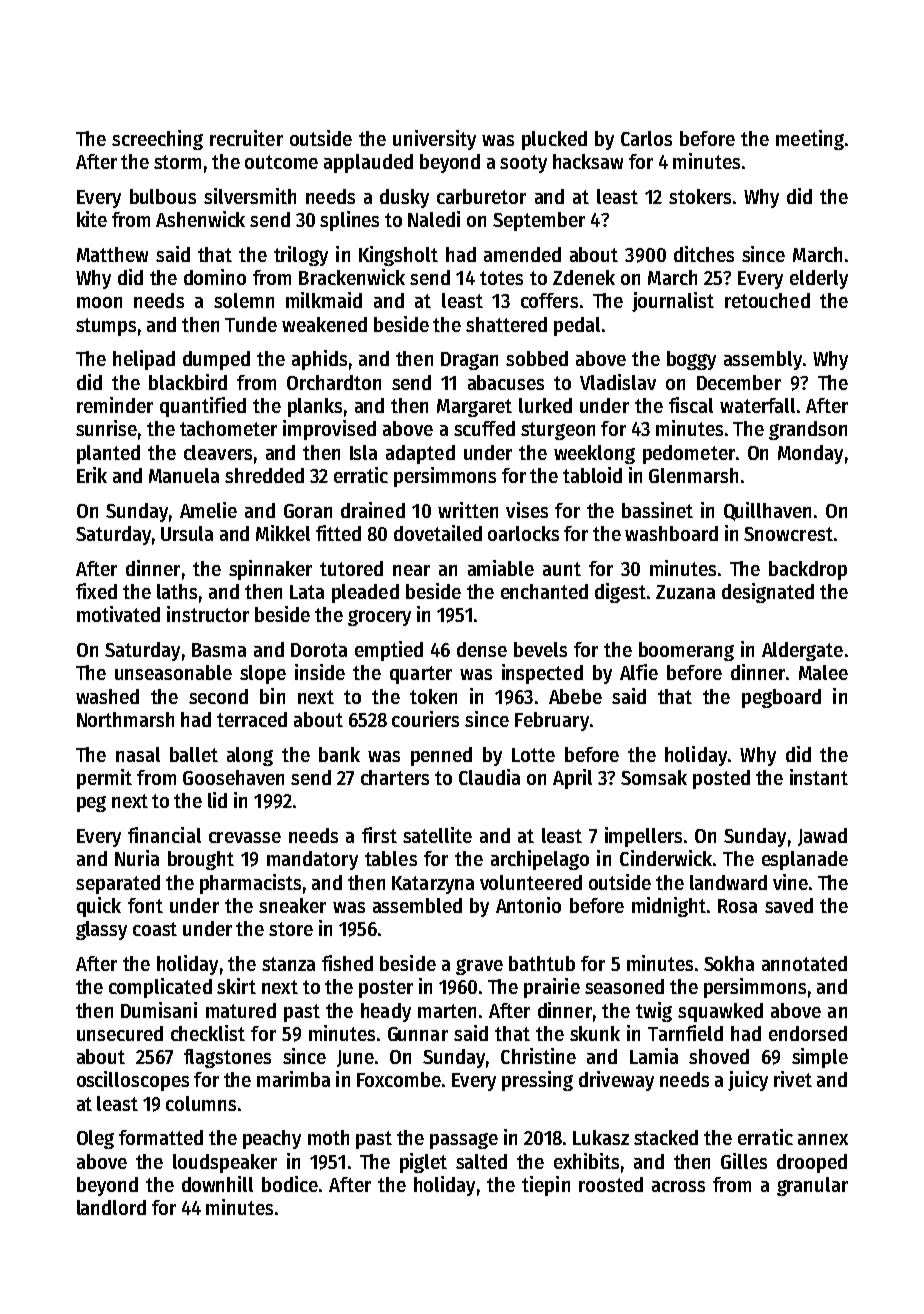  What do you see at coordinates (481, 196) in the page?
I see `carburetor` at bounding box center [481, 196].
